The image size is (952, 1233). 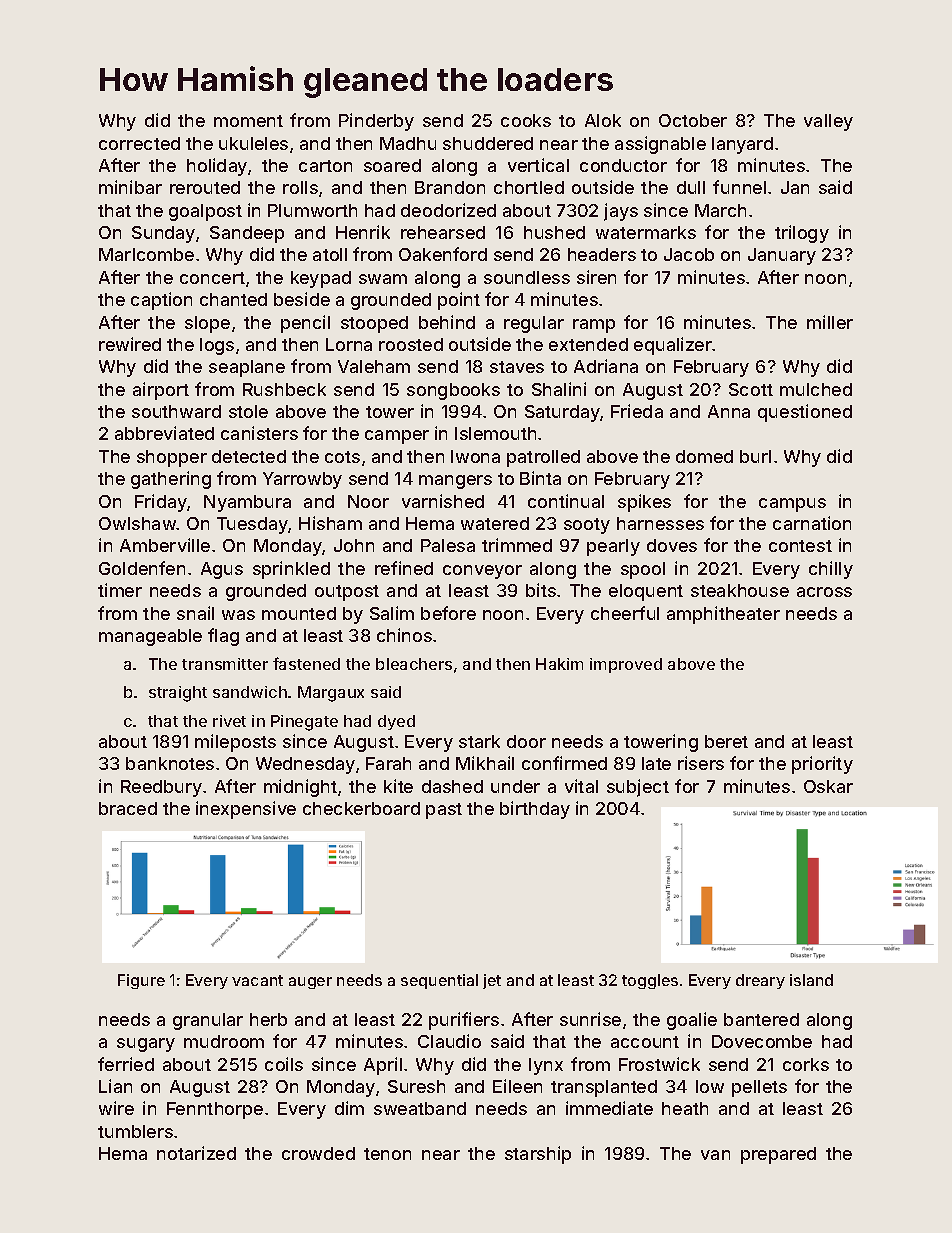 What do you see at coordinates (248, 121) in the page?
I see `moment` at bounding box center [248, 121].
